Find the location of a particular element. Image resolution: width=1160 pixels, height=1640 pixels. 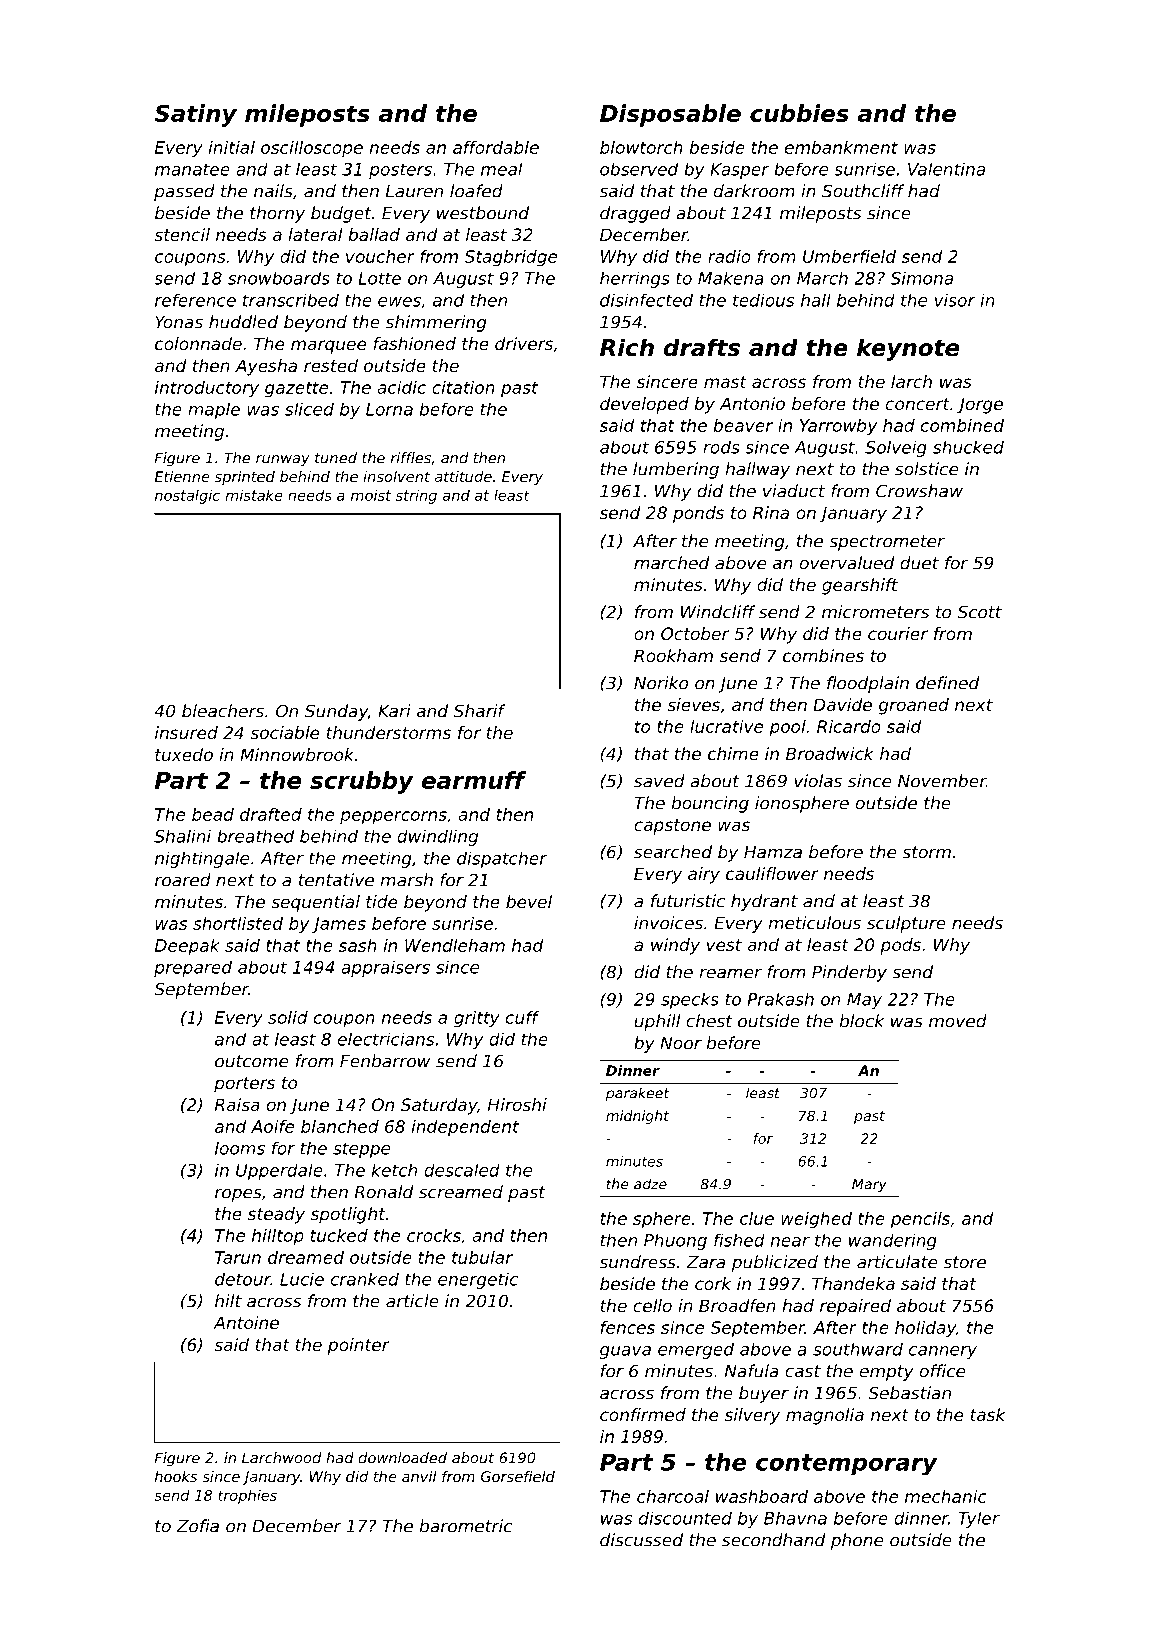

articulate is located at coordinates (897, 1262).
